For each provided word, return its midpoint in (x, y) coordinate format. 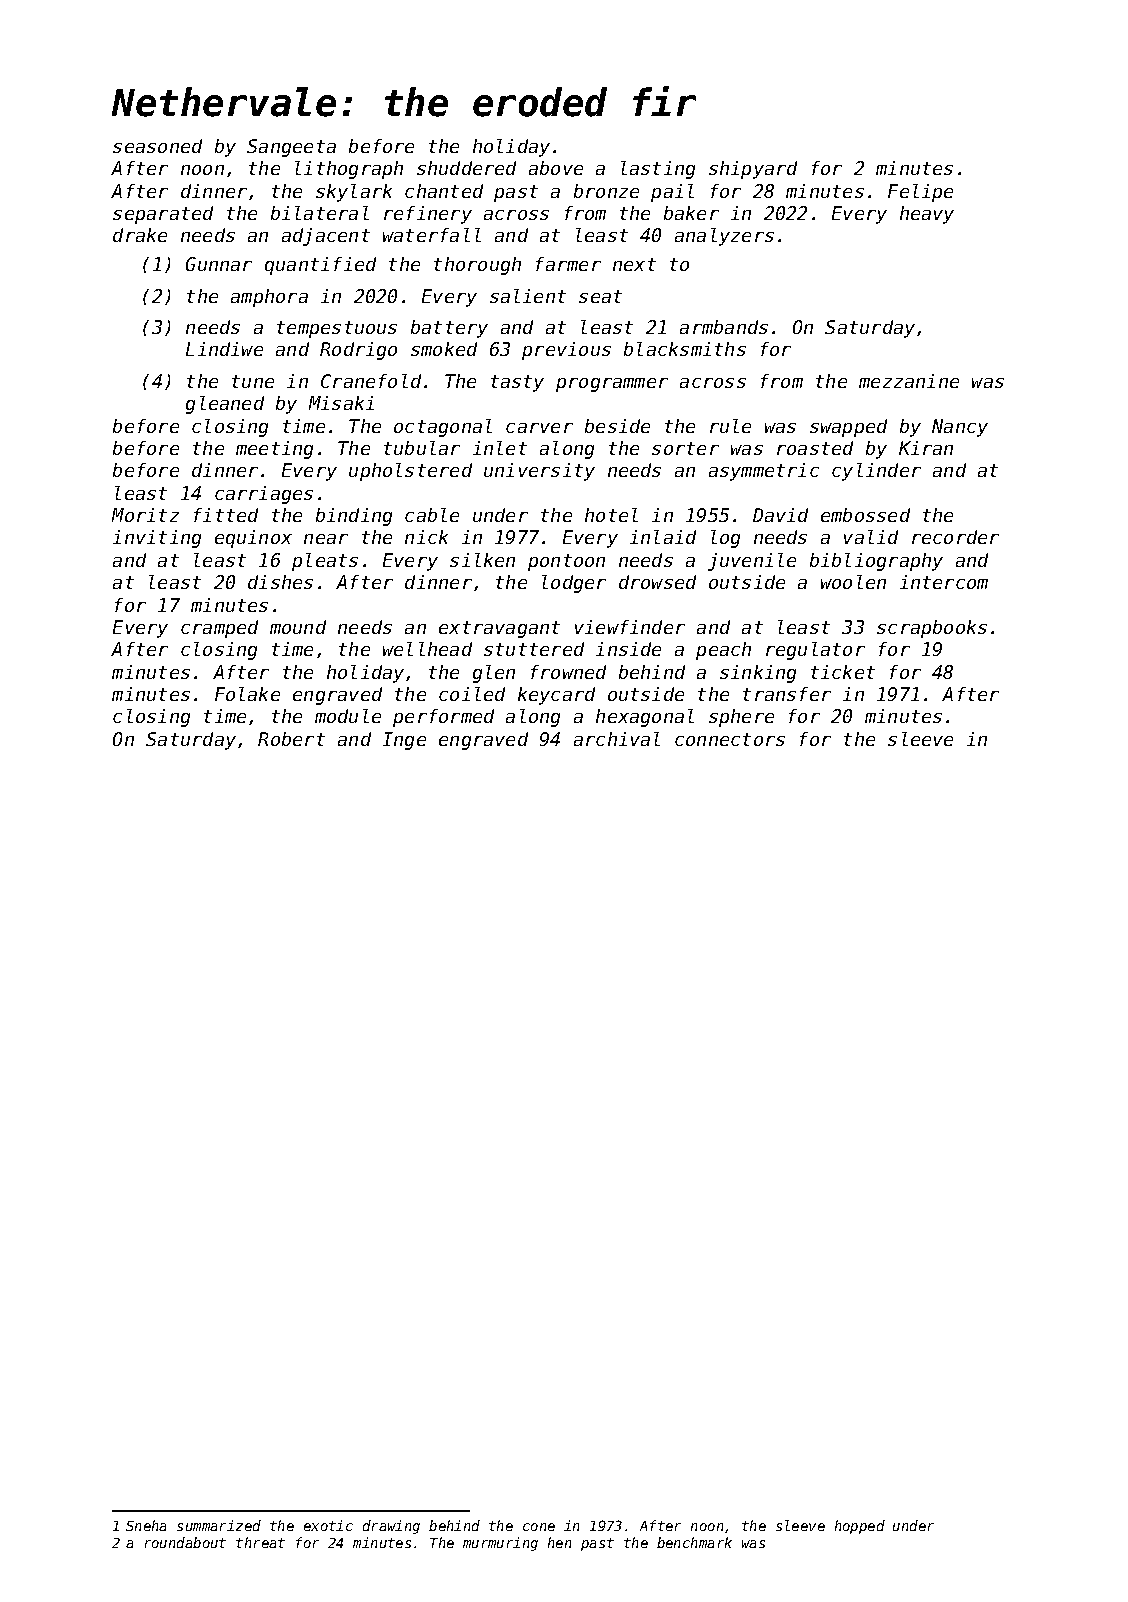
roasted (815, 448)
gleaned (225, 405)
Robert (291, 739)
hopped (860, 1527)
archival (617, 739)
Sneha (146, 1525)
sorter (685, 448)
